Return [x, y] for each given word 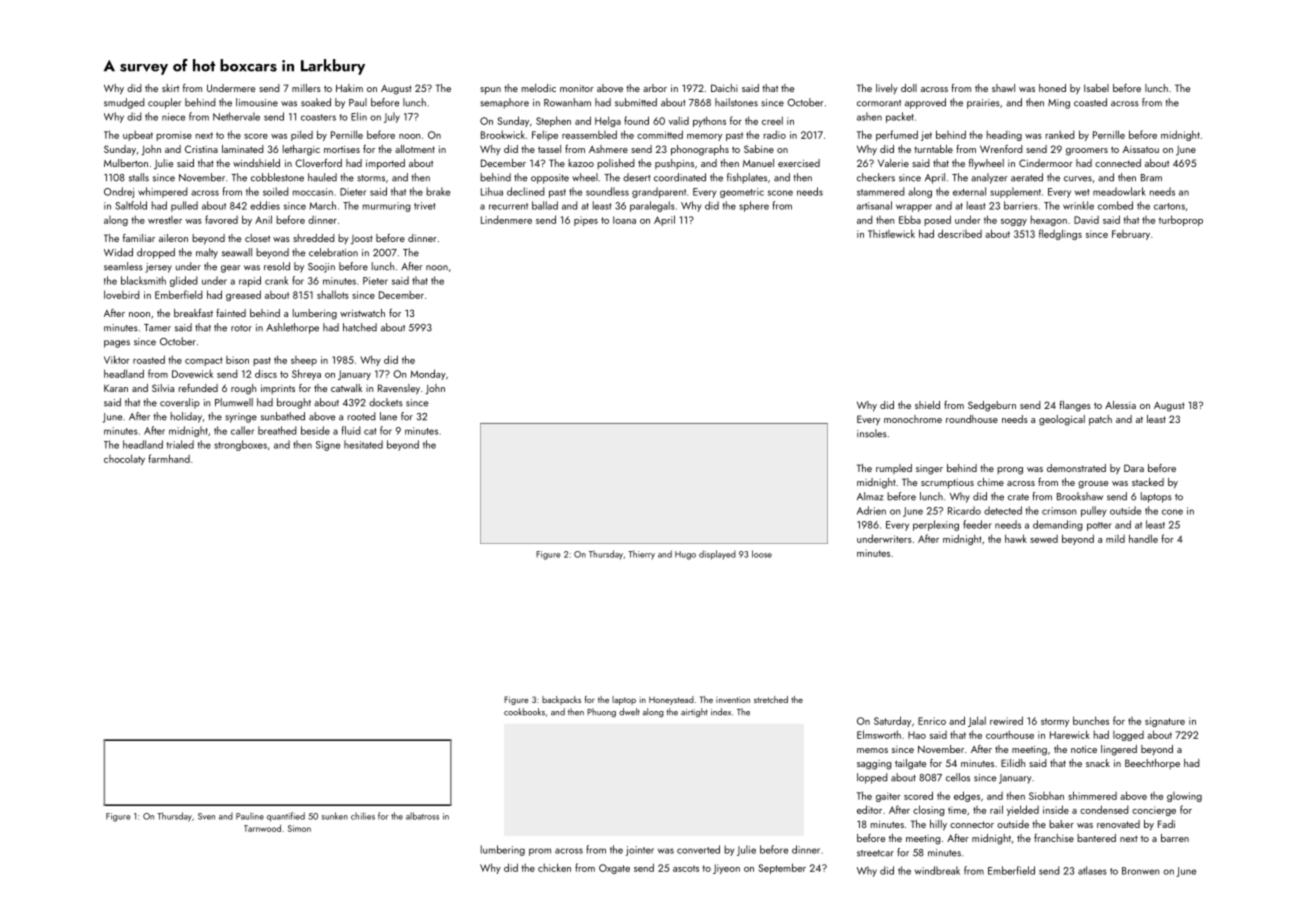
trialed [180, 444]
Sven [206, 816]
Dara [1134, 468]
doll [909, 88]
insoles [872, 433]
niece [173, 117]
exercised [799, 163]
